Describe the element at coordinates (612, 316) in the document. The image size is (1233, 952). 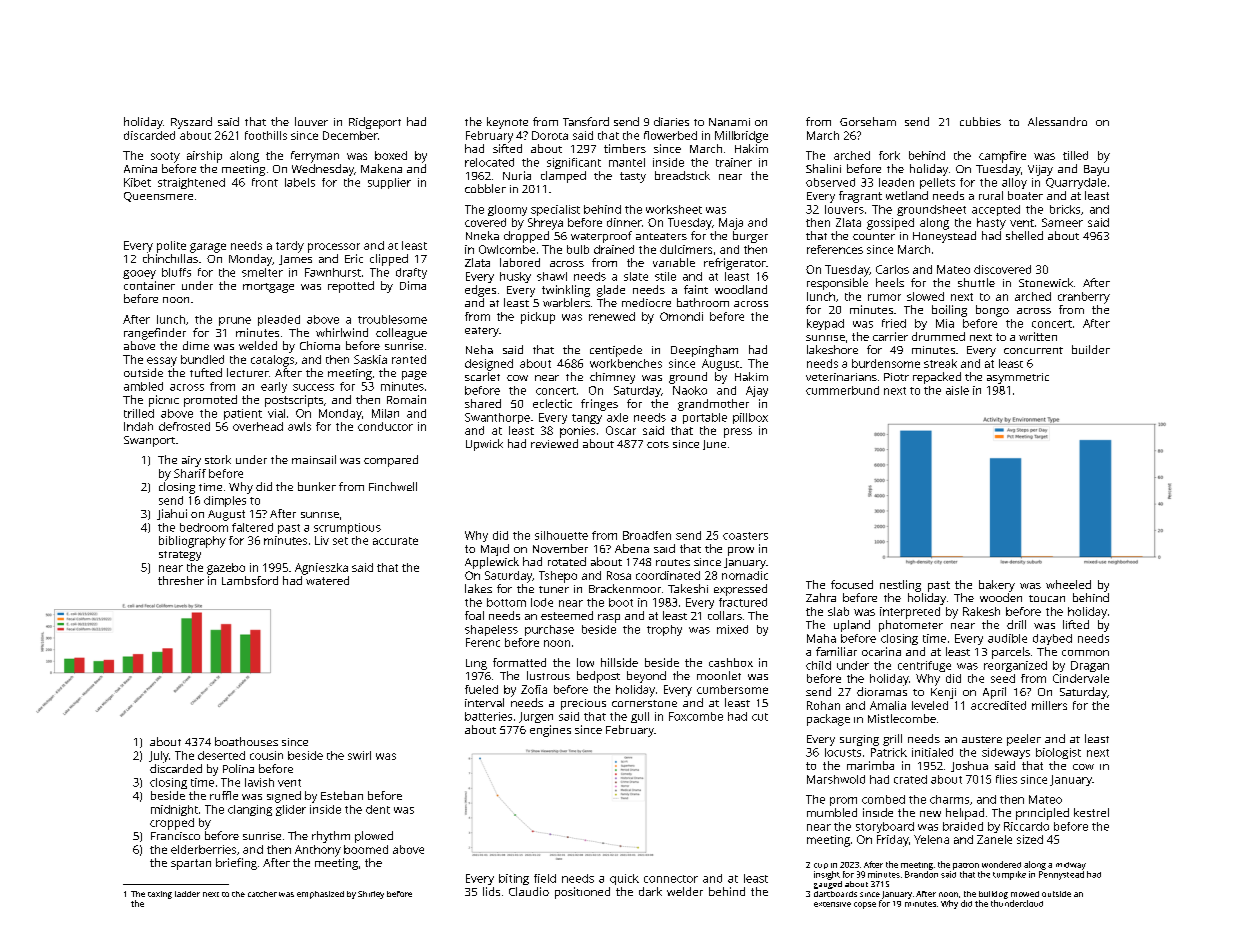
I see `renewed` at that location.
